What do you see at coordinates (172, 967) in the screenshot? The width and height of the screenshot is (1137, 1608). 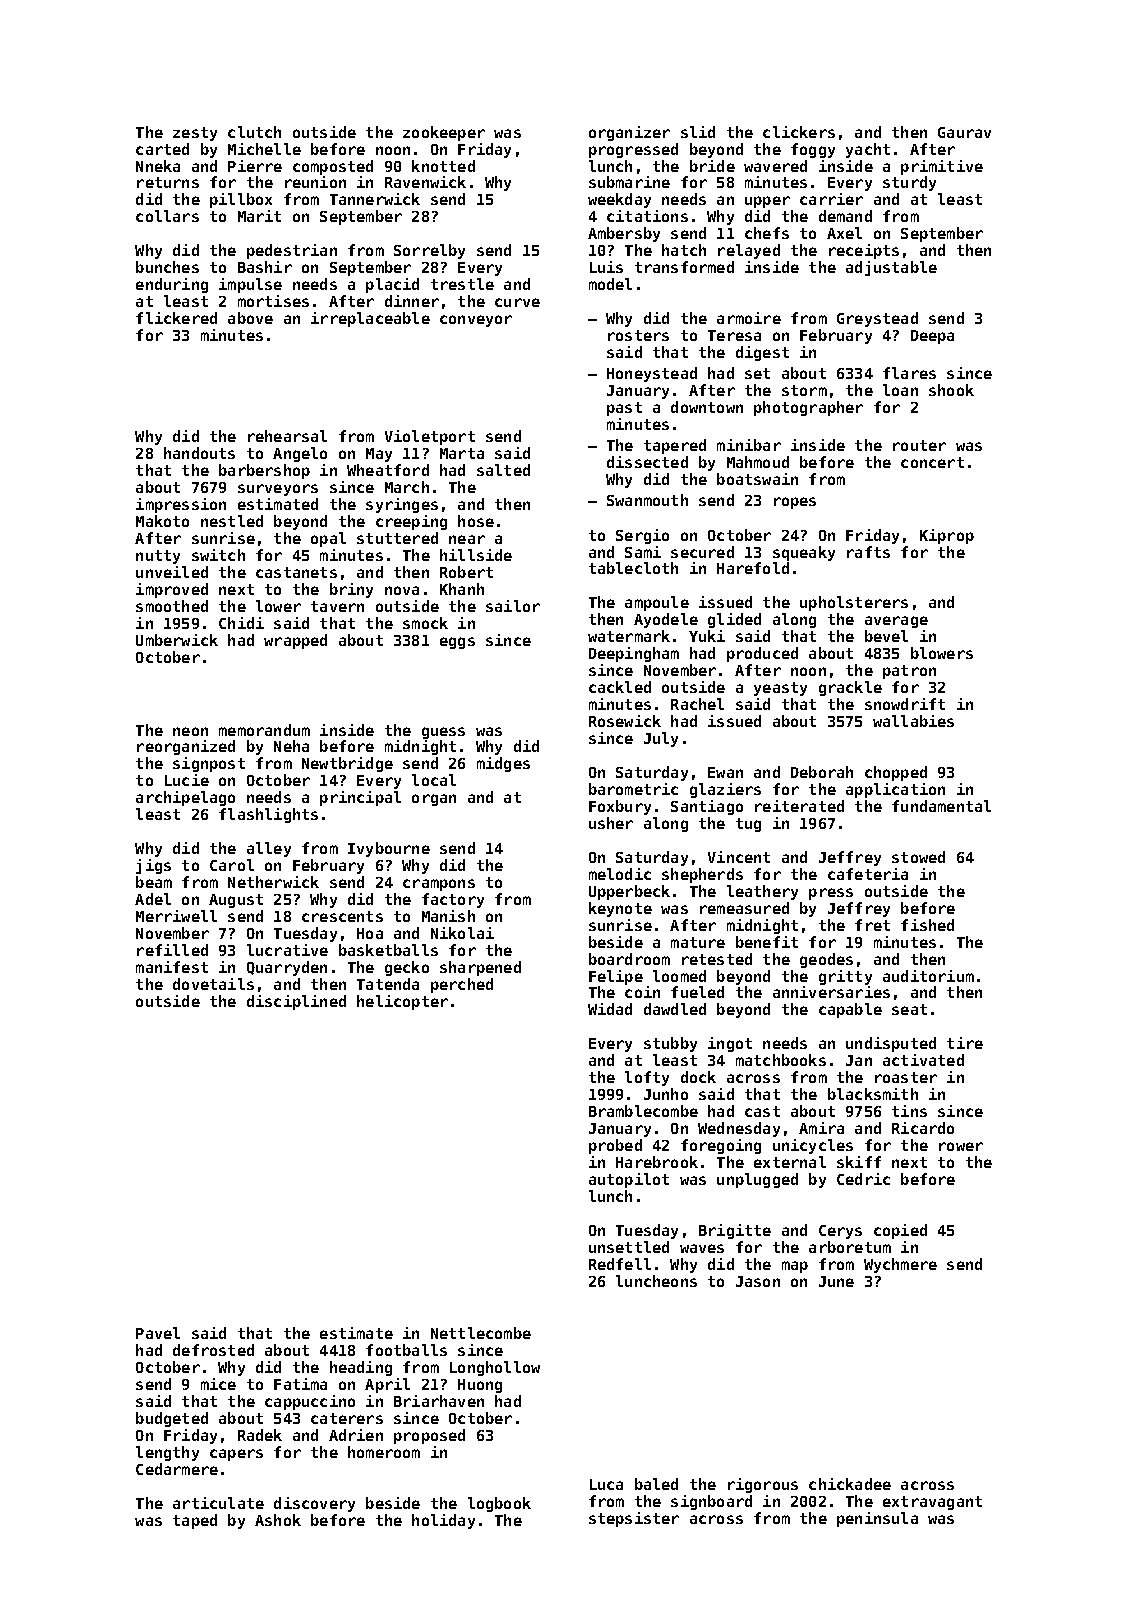 I see `manifest` at bounding box center [172, 967].
